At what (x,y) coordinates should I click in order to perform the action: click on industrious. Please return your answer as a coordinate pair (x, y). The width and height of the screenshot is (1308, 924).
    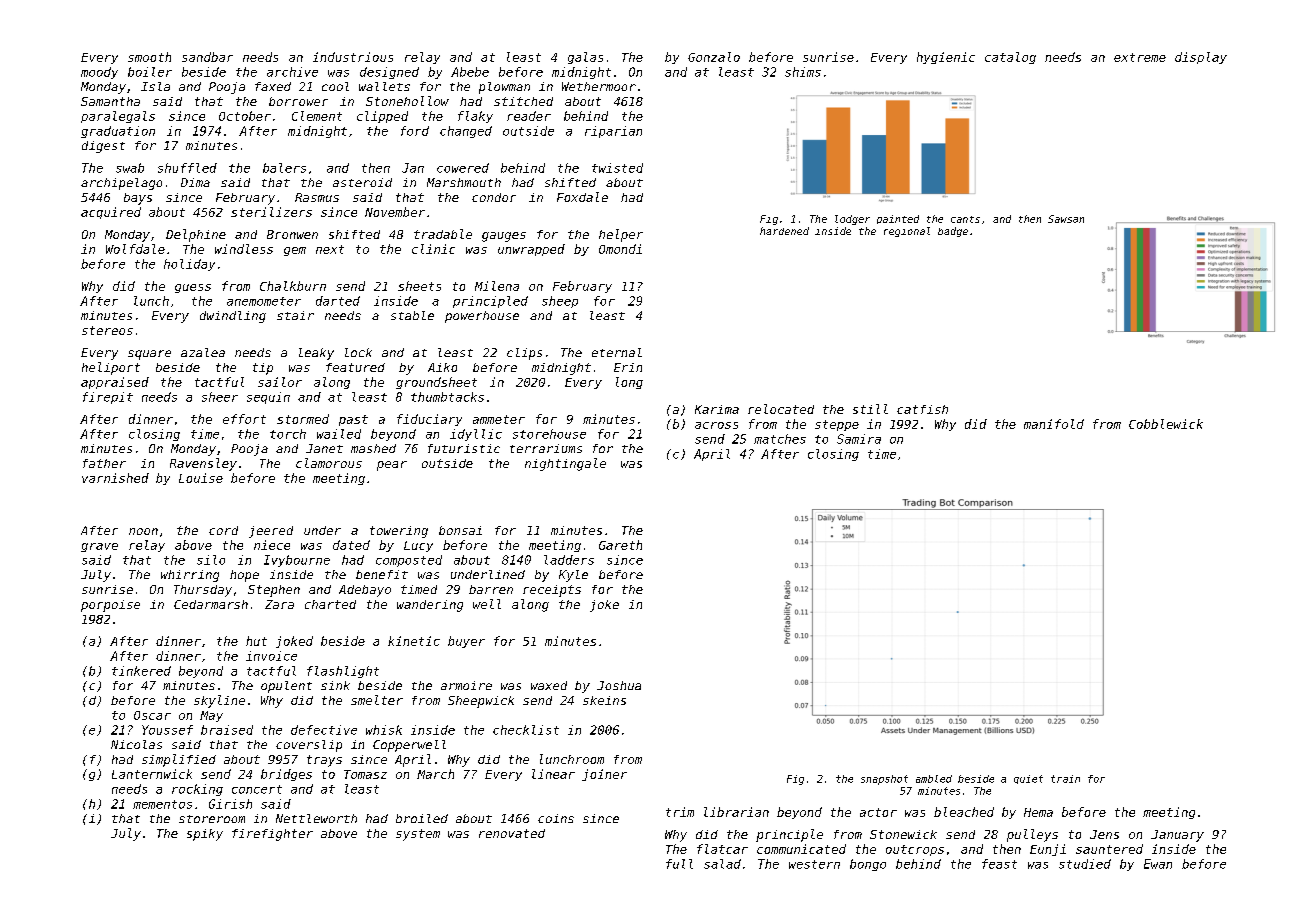
    Looking at the image, I should click on (353, 57).
